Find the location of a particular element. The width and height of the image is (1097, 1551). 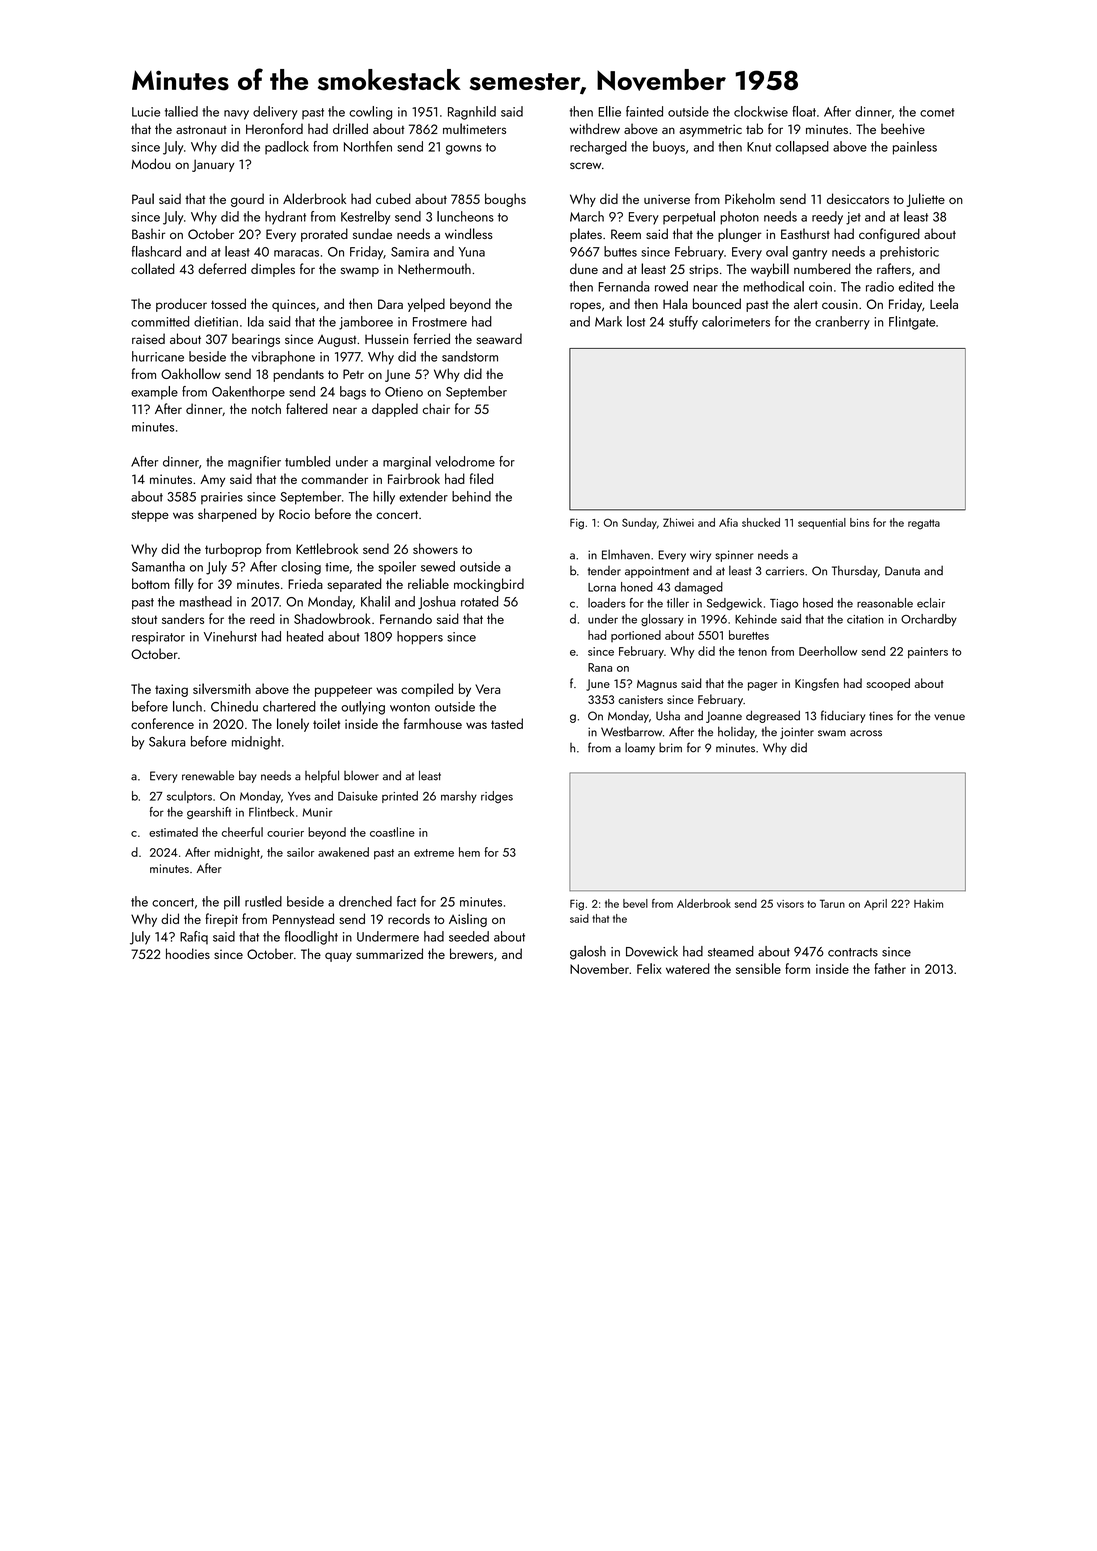

January is located at coordinates (213, 165).
